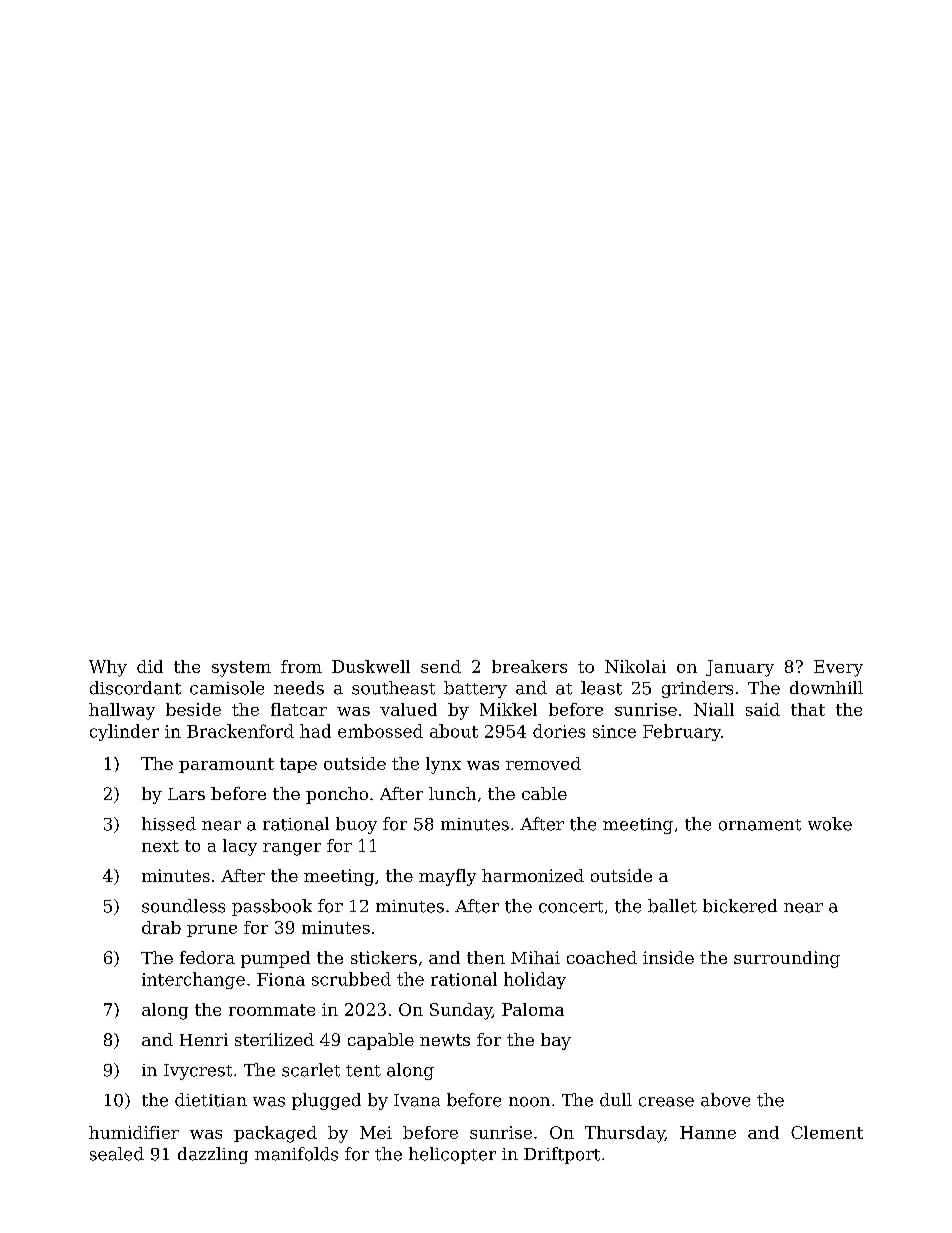 The height and width of the page is (1233, 952). Describe the element at coordinates (169, 824) in the page. I see `hissed` at that location.
